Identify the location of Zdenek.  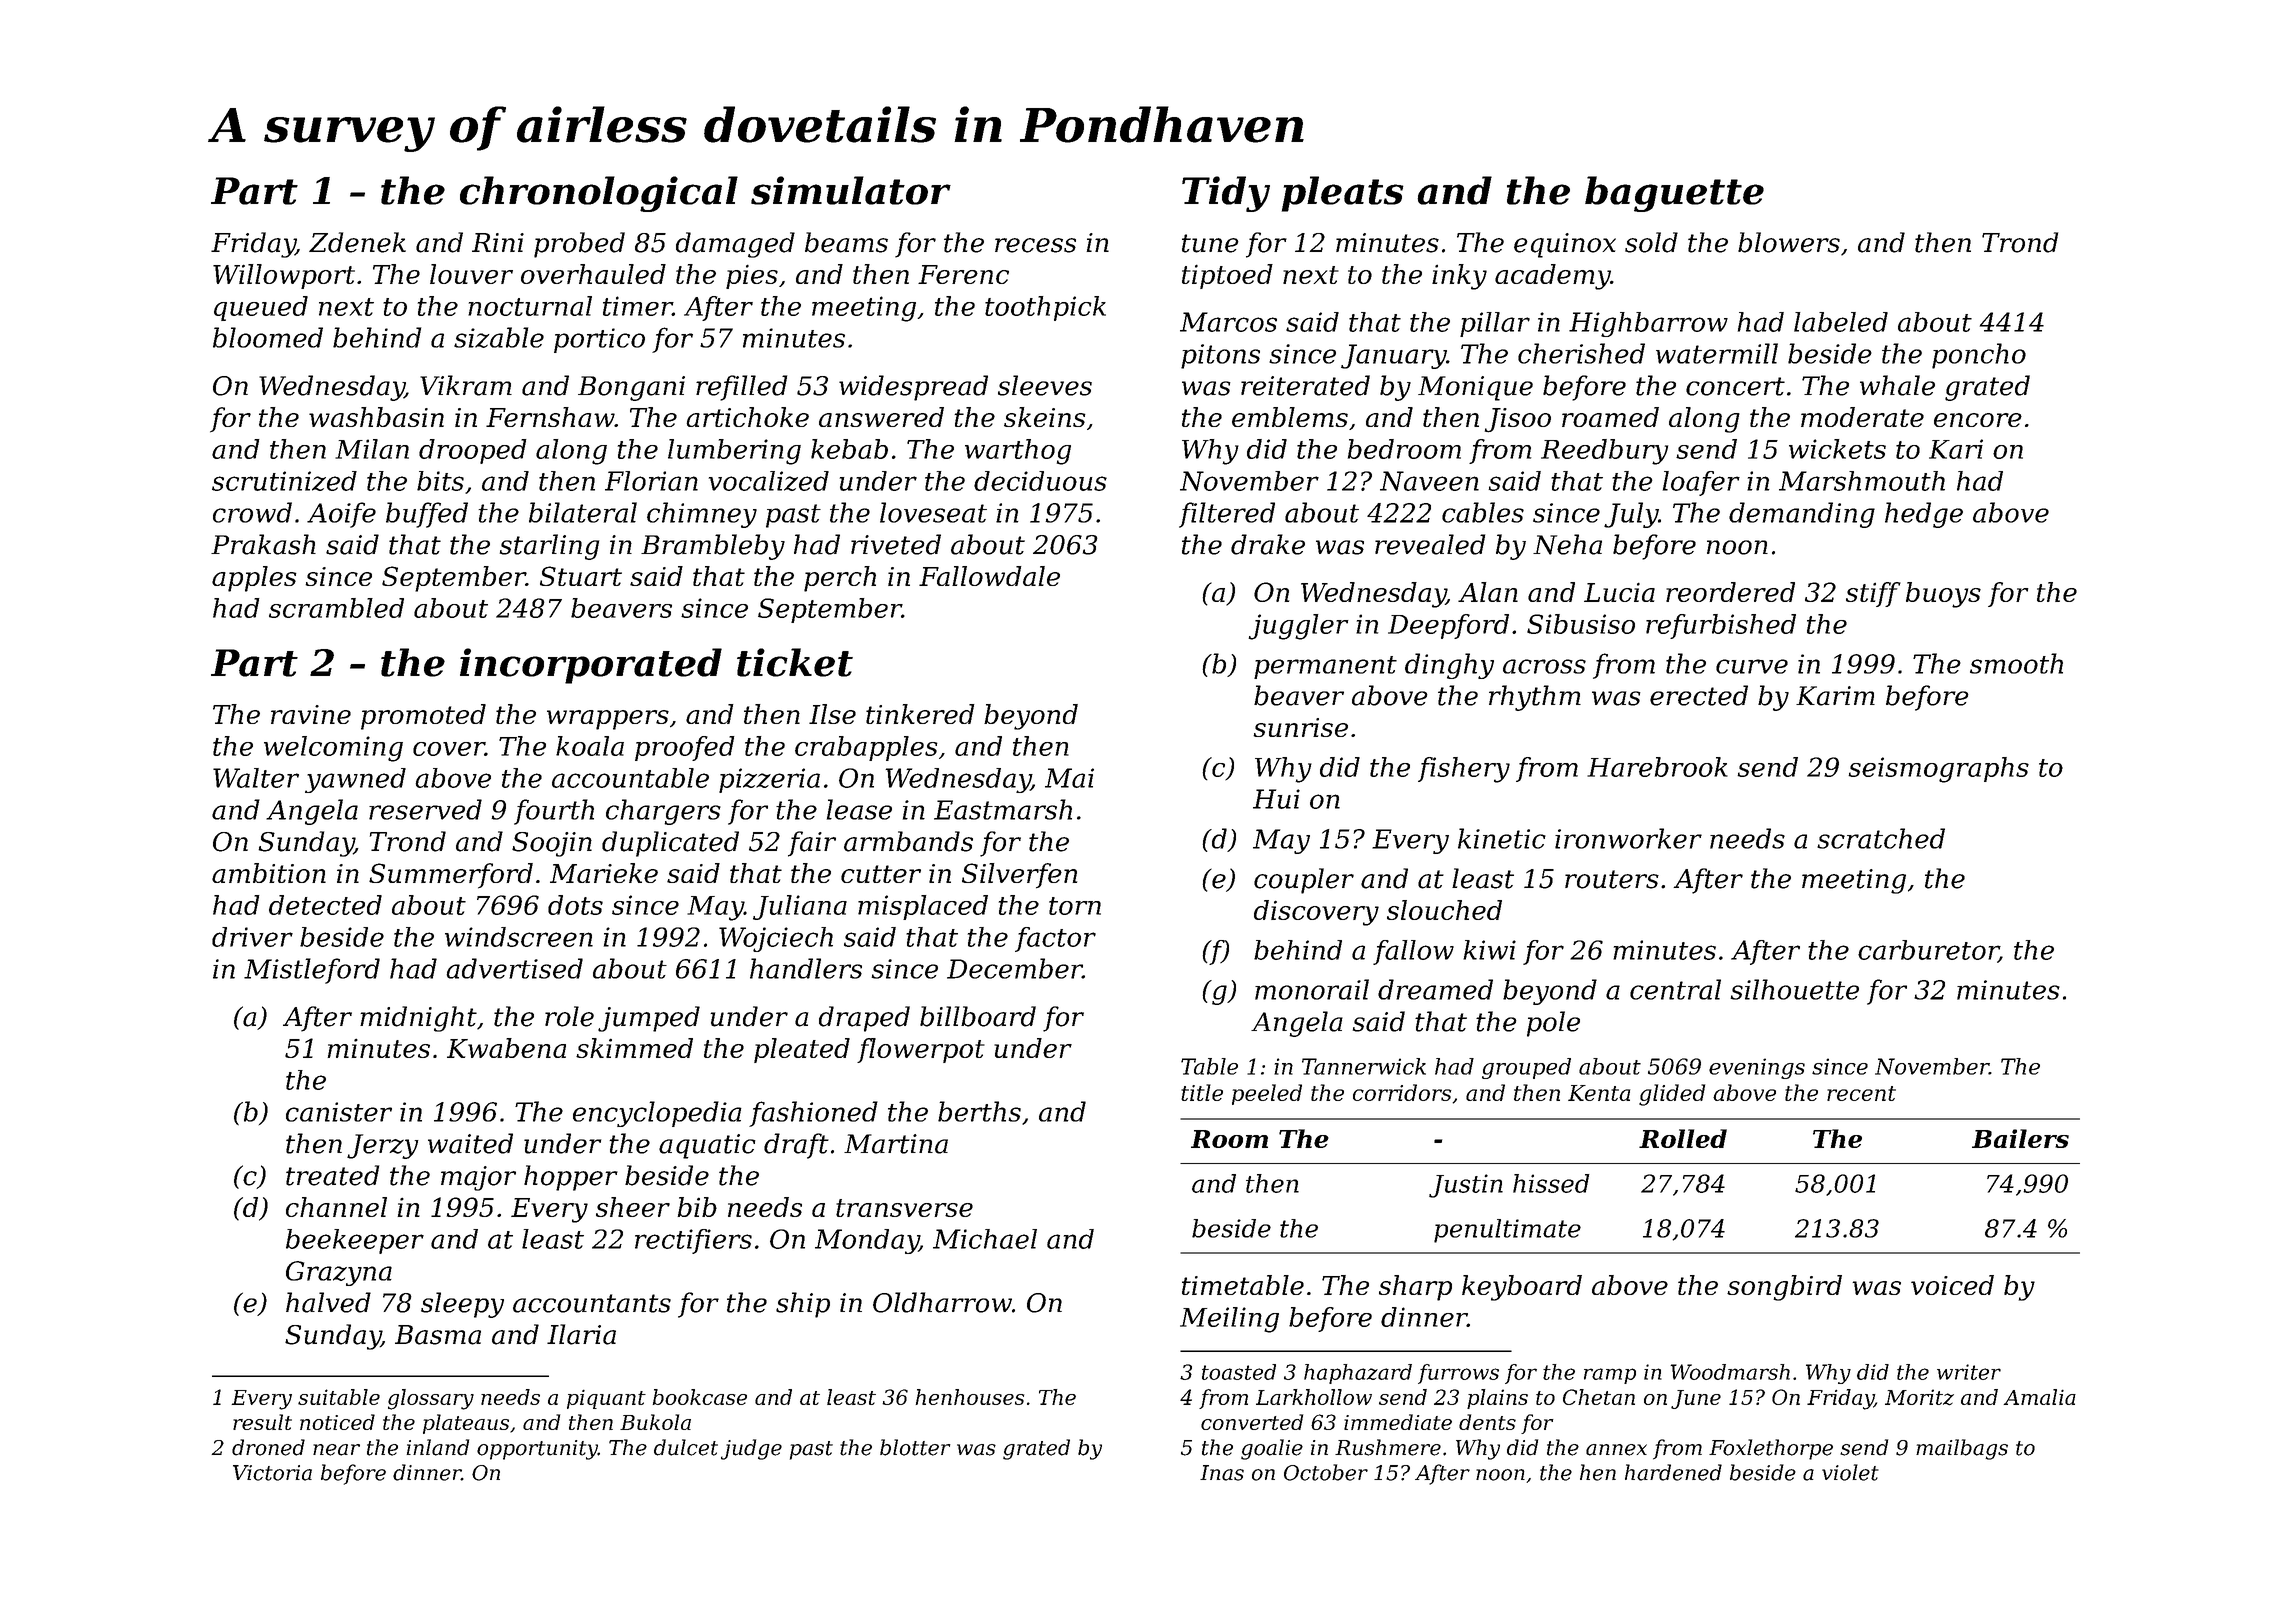
(357, 242).
